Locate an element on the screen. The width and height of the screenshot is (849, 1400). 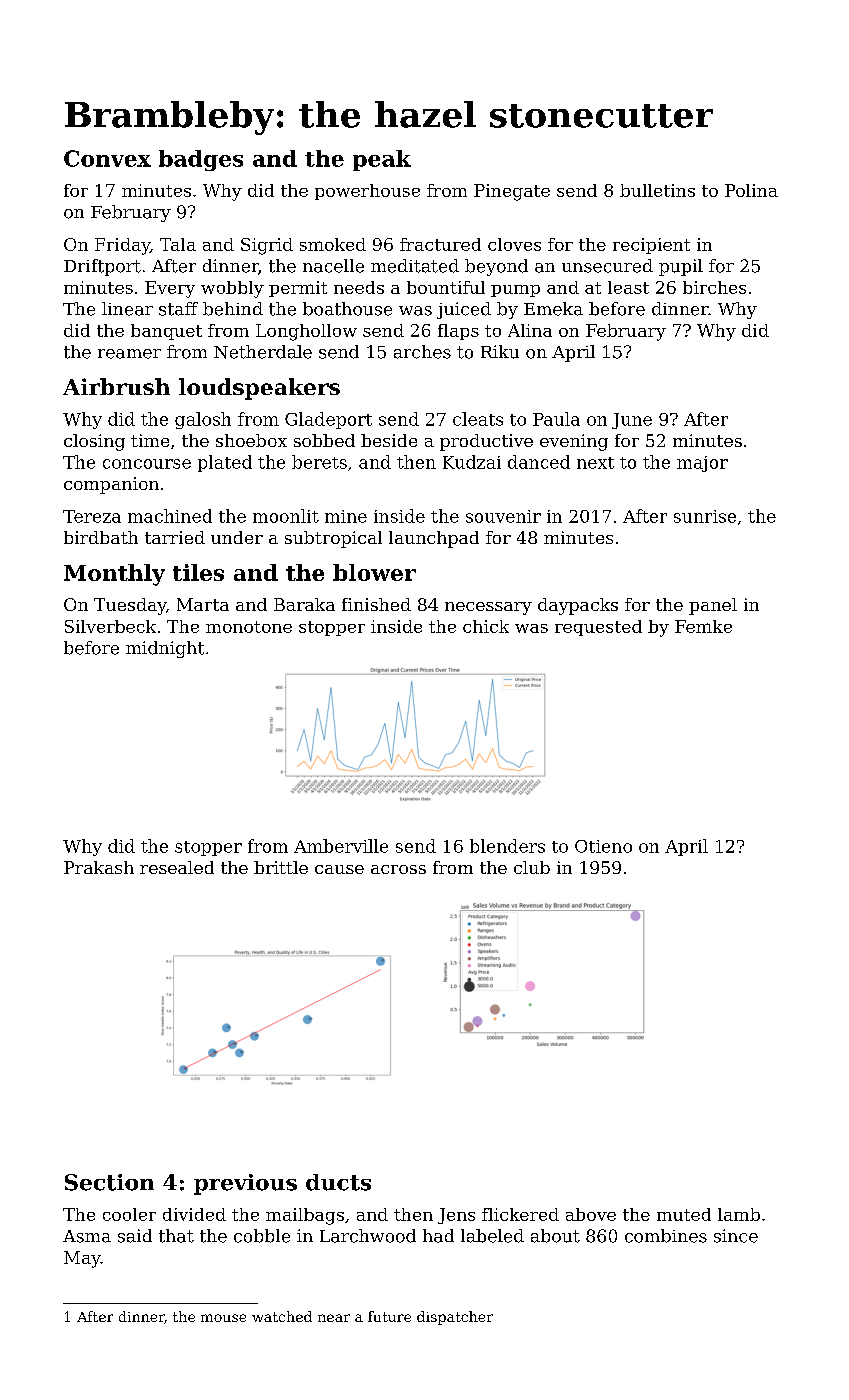
future is located at coordinates (389, 1316).
